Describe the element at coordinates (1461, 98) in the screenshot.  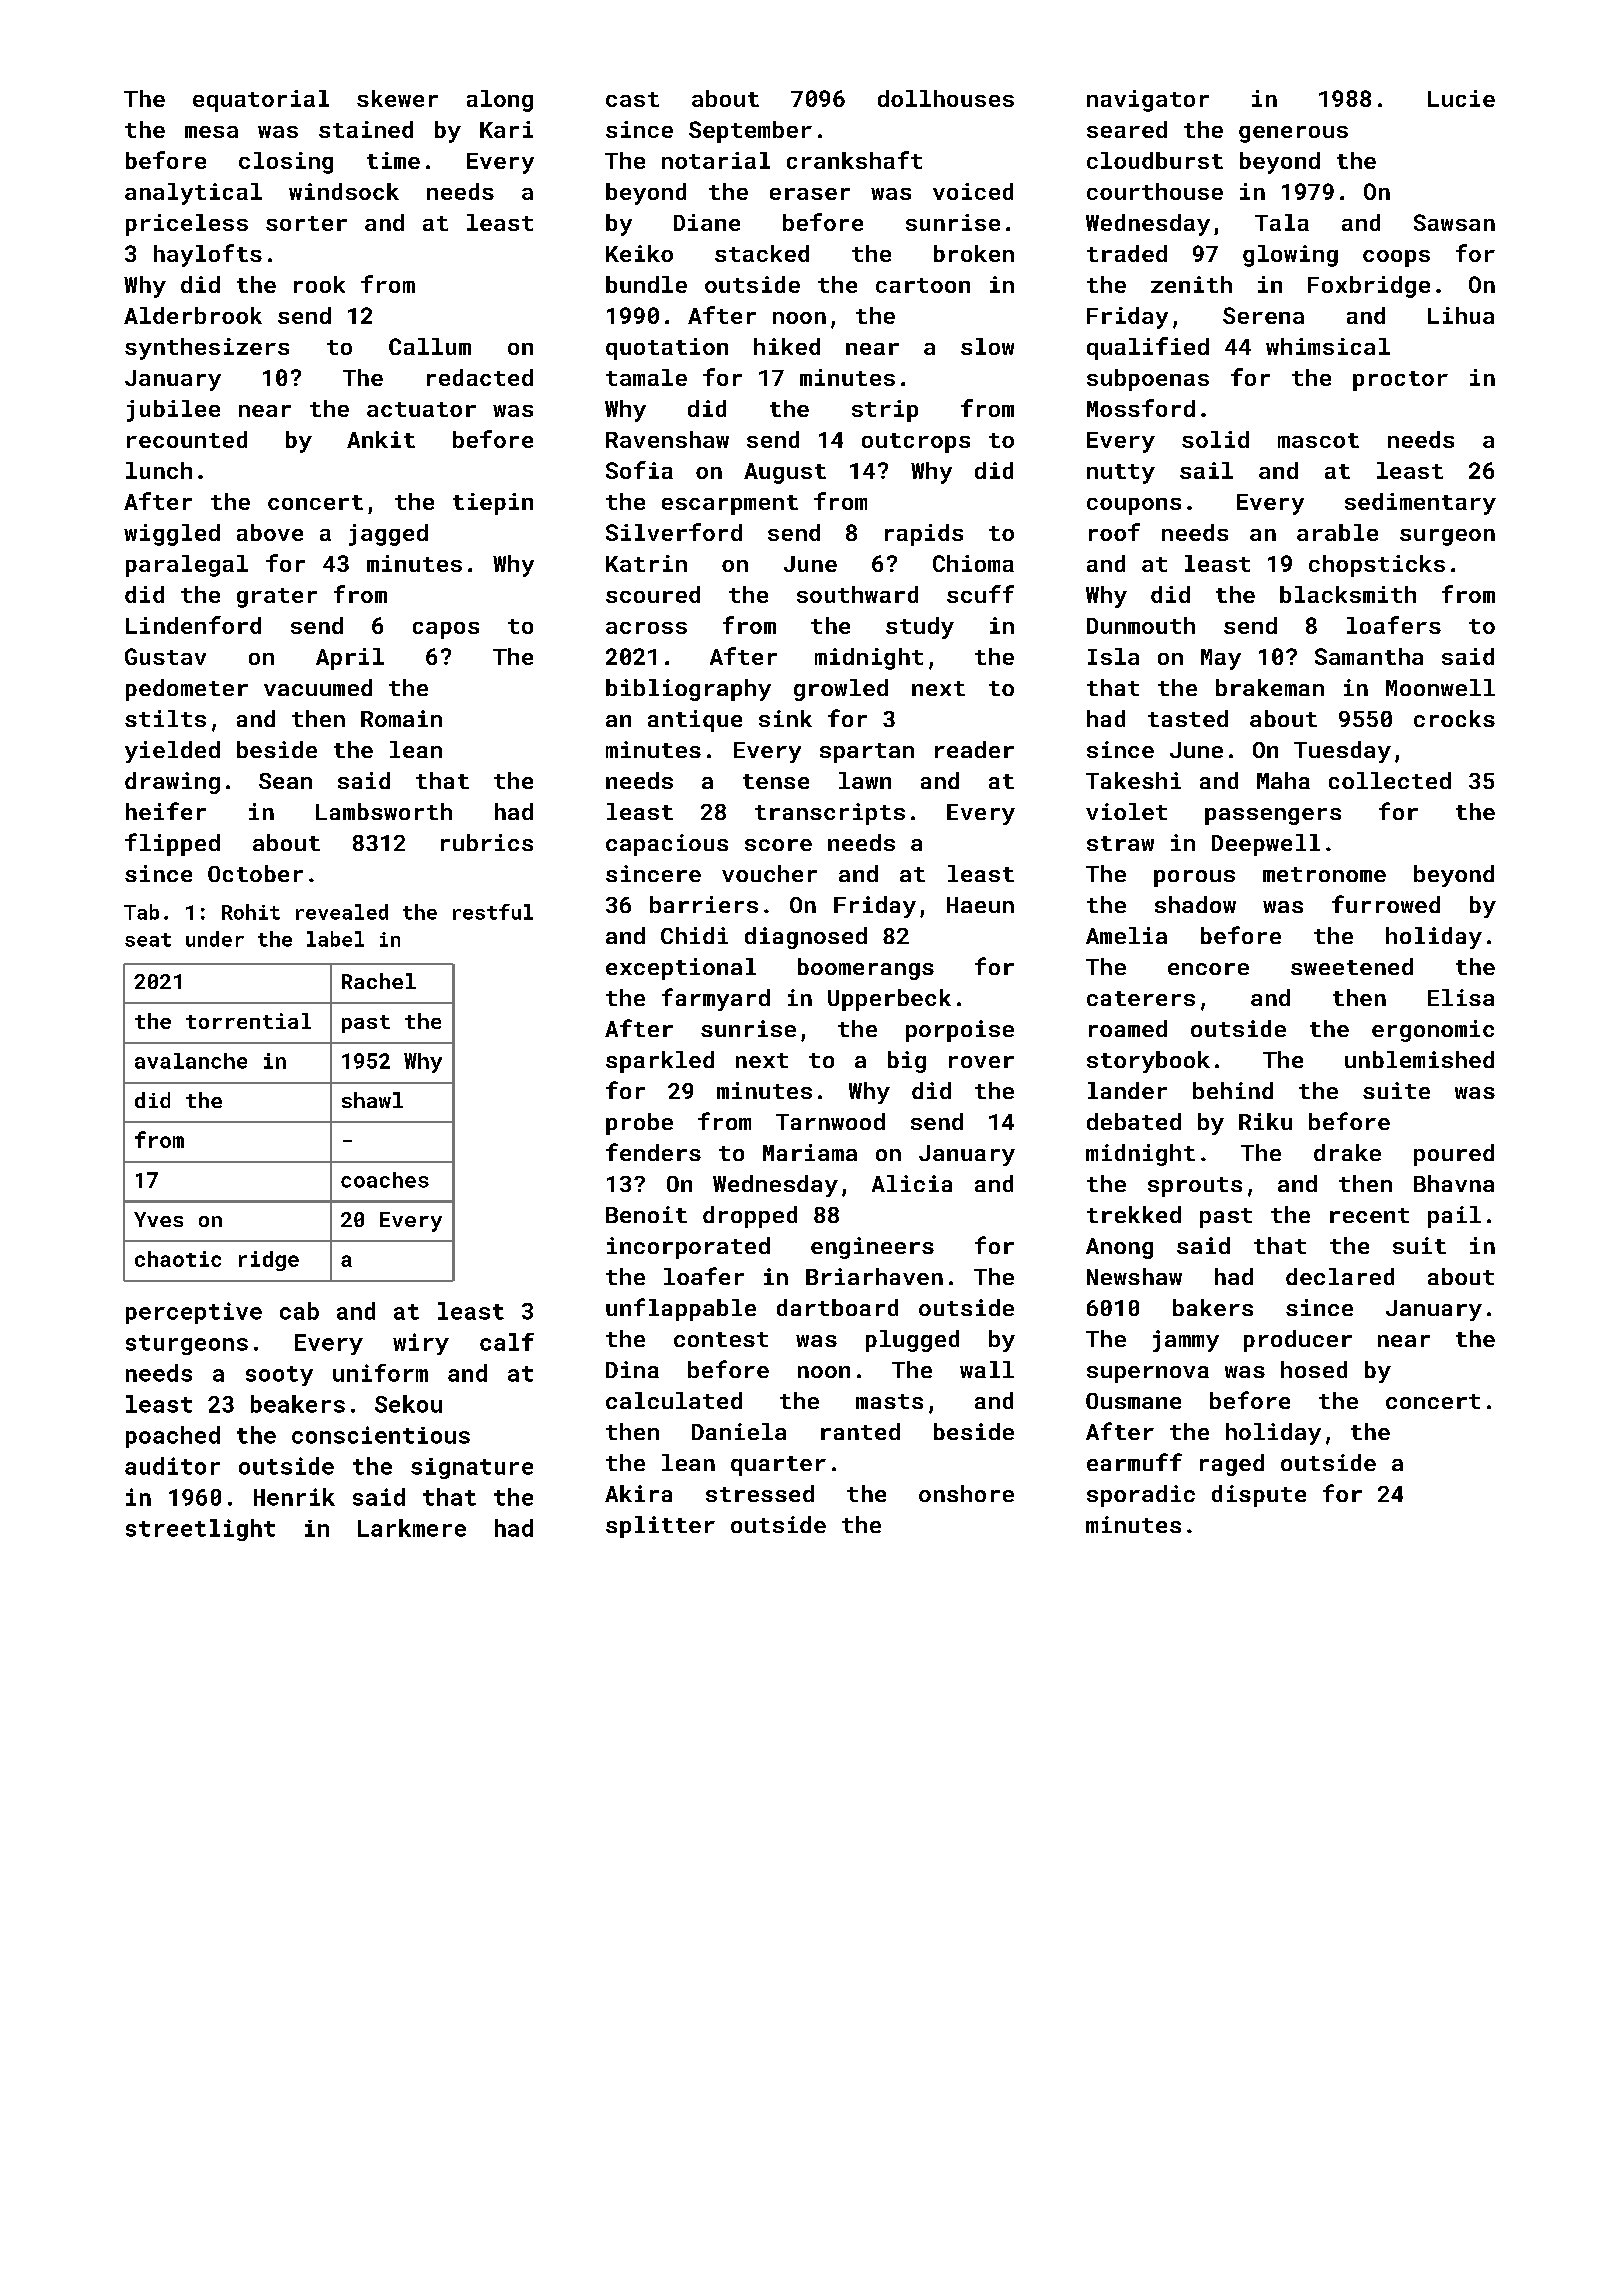
I see `Lucie` at that location.
